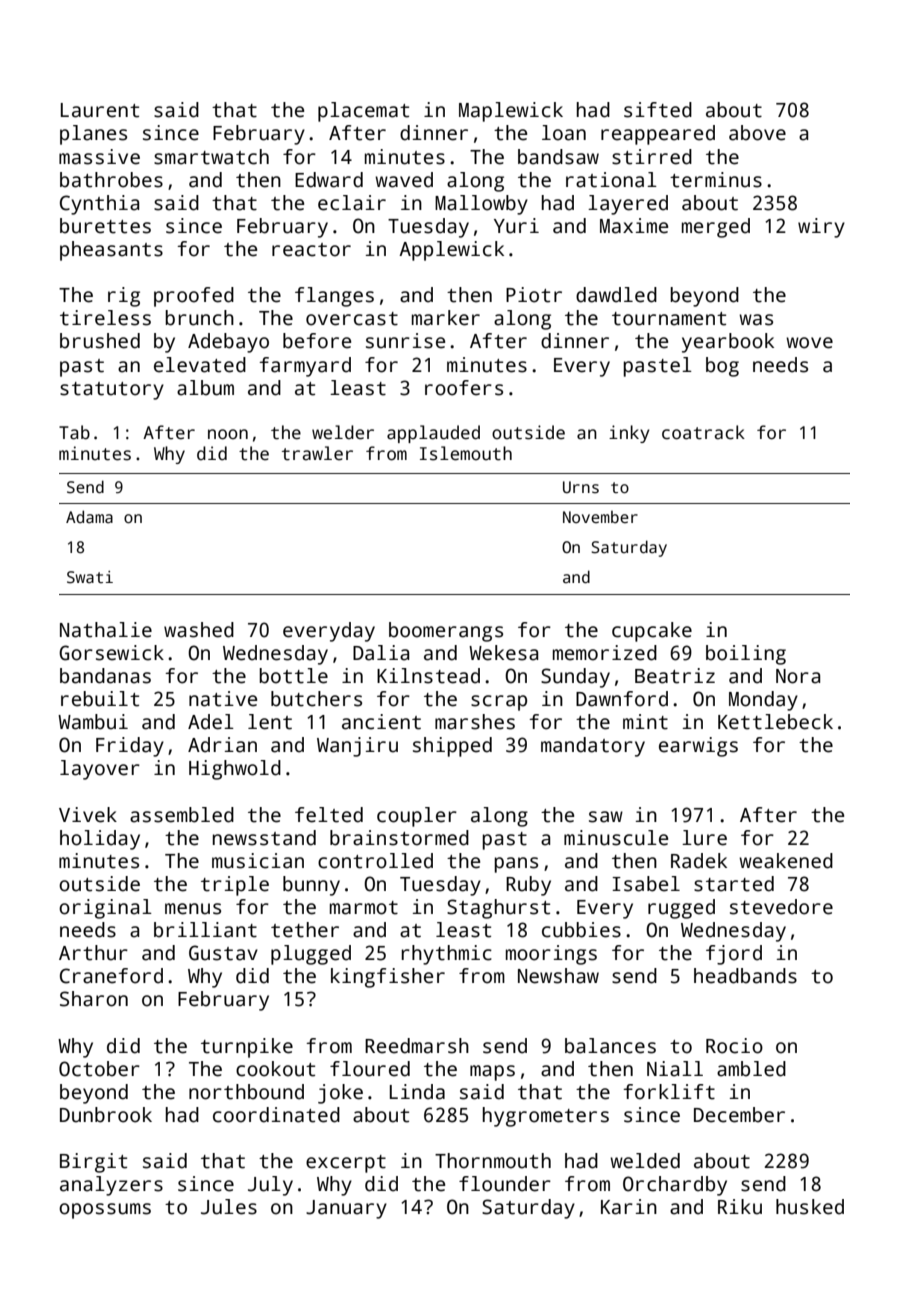 This page has width=908, height=1316. I want to click on wove, so click(809, 343).
